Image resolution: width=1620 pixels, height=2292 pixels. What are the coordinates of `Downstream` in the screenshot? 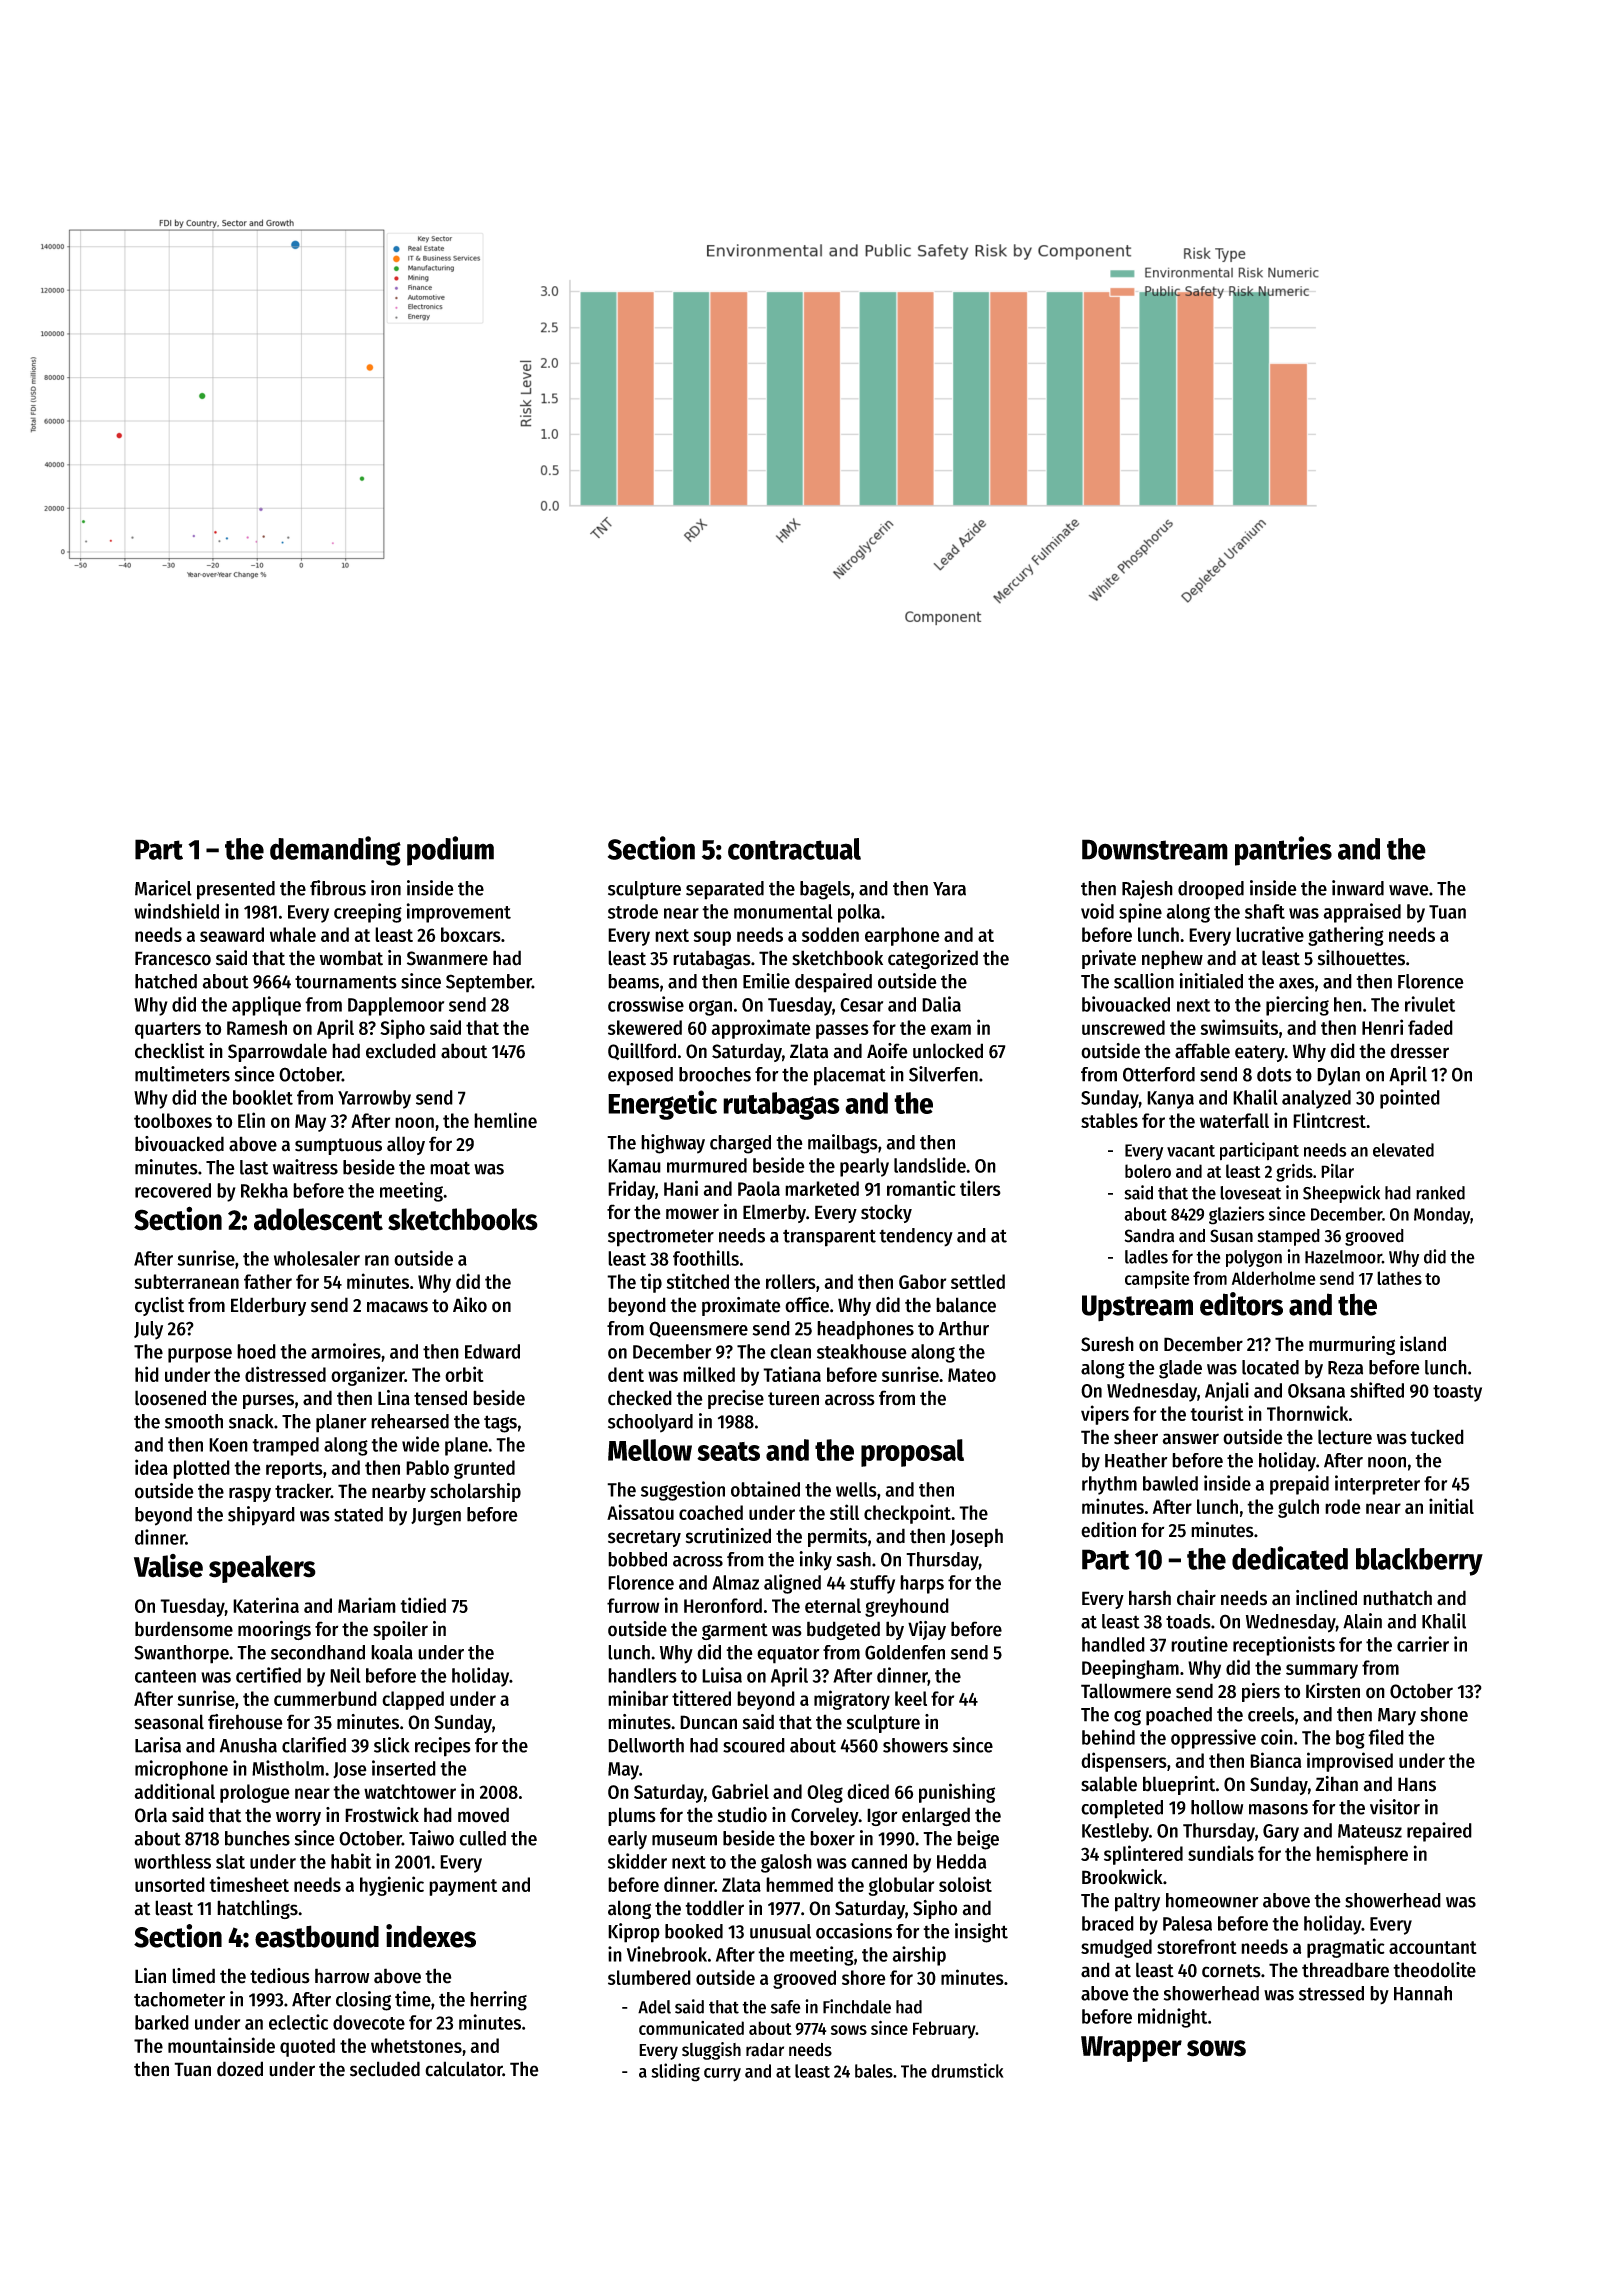 It's located at (1155, 849).
